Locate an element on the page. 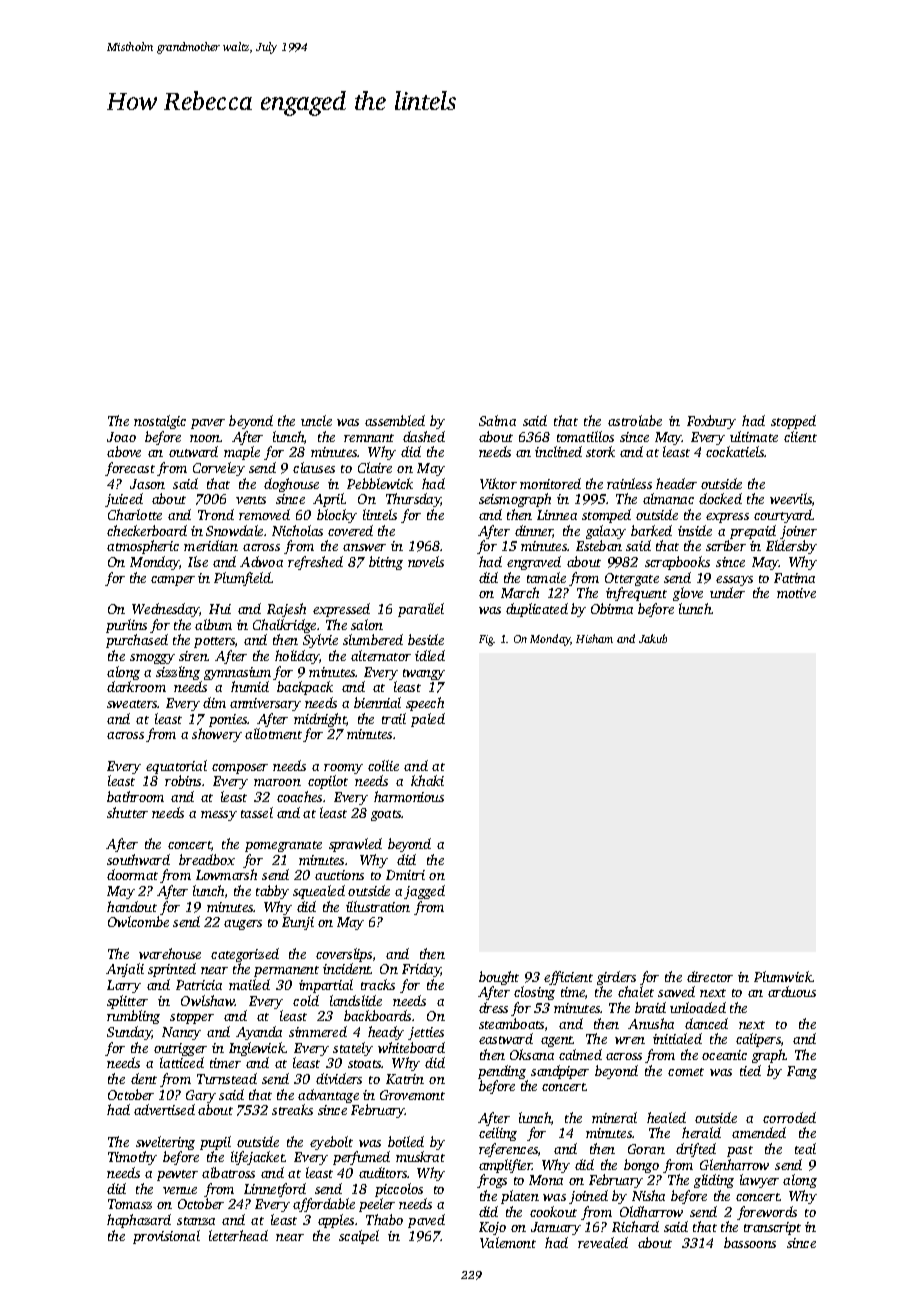 This document has height=1308, width=924. khaki is located at coordinates (427, 780).
